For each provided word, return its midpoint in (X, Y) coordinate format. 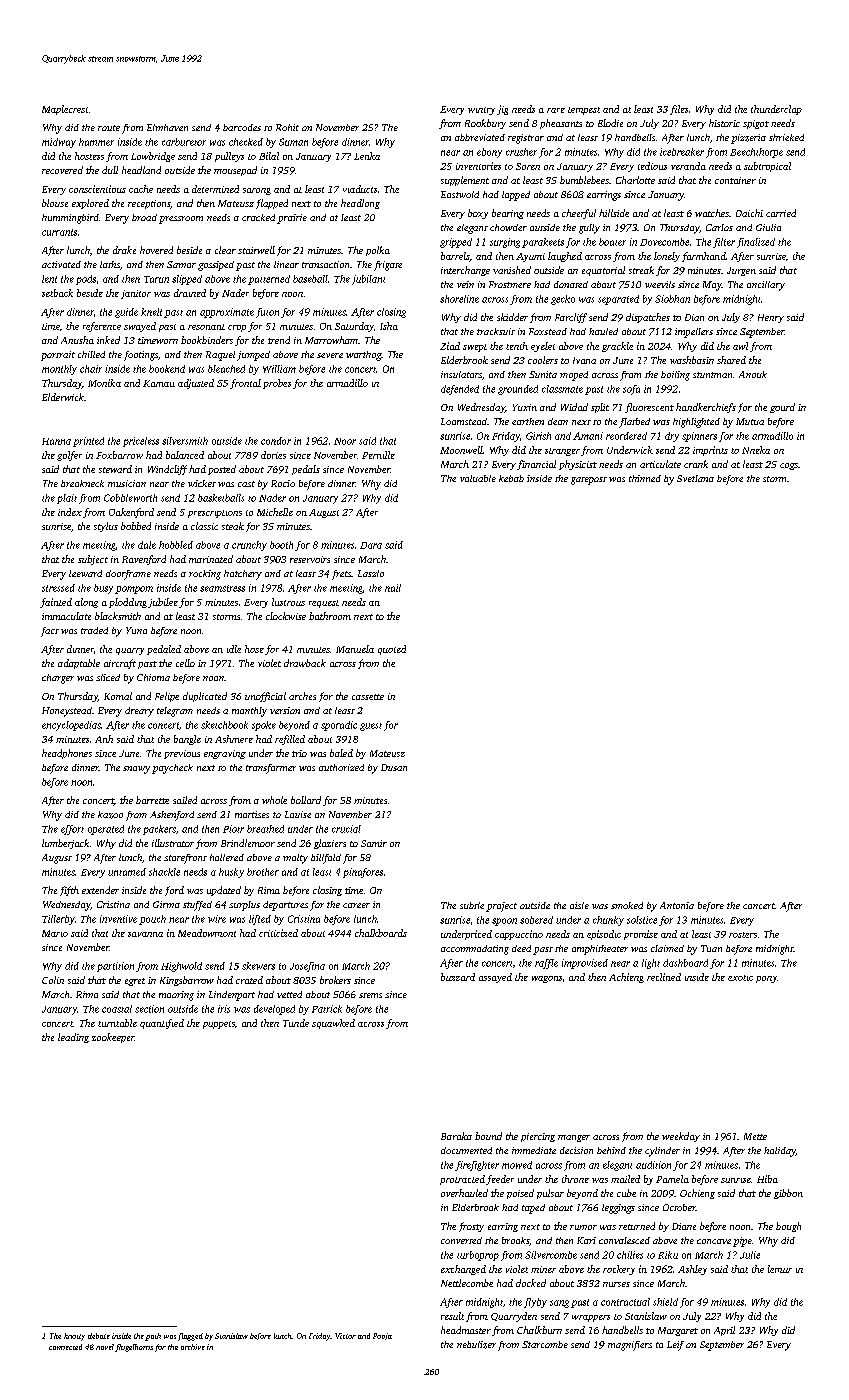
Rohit (287, 127)
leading (73, 1038)
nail (393, 588)
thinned (645, 478)
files (679, 110)
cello (185, 663)
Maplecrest (65, 110)
